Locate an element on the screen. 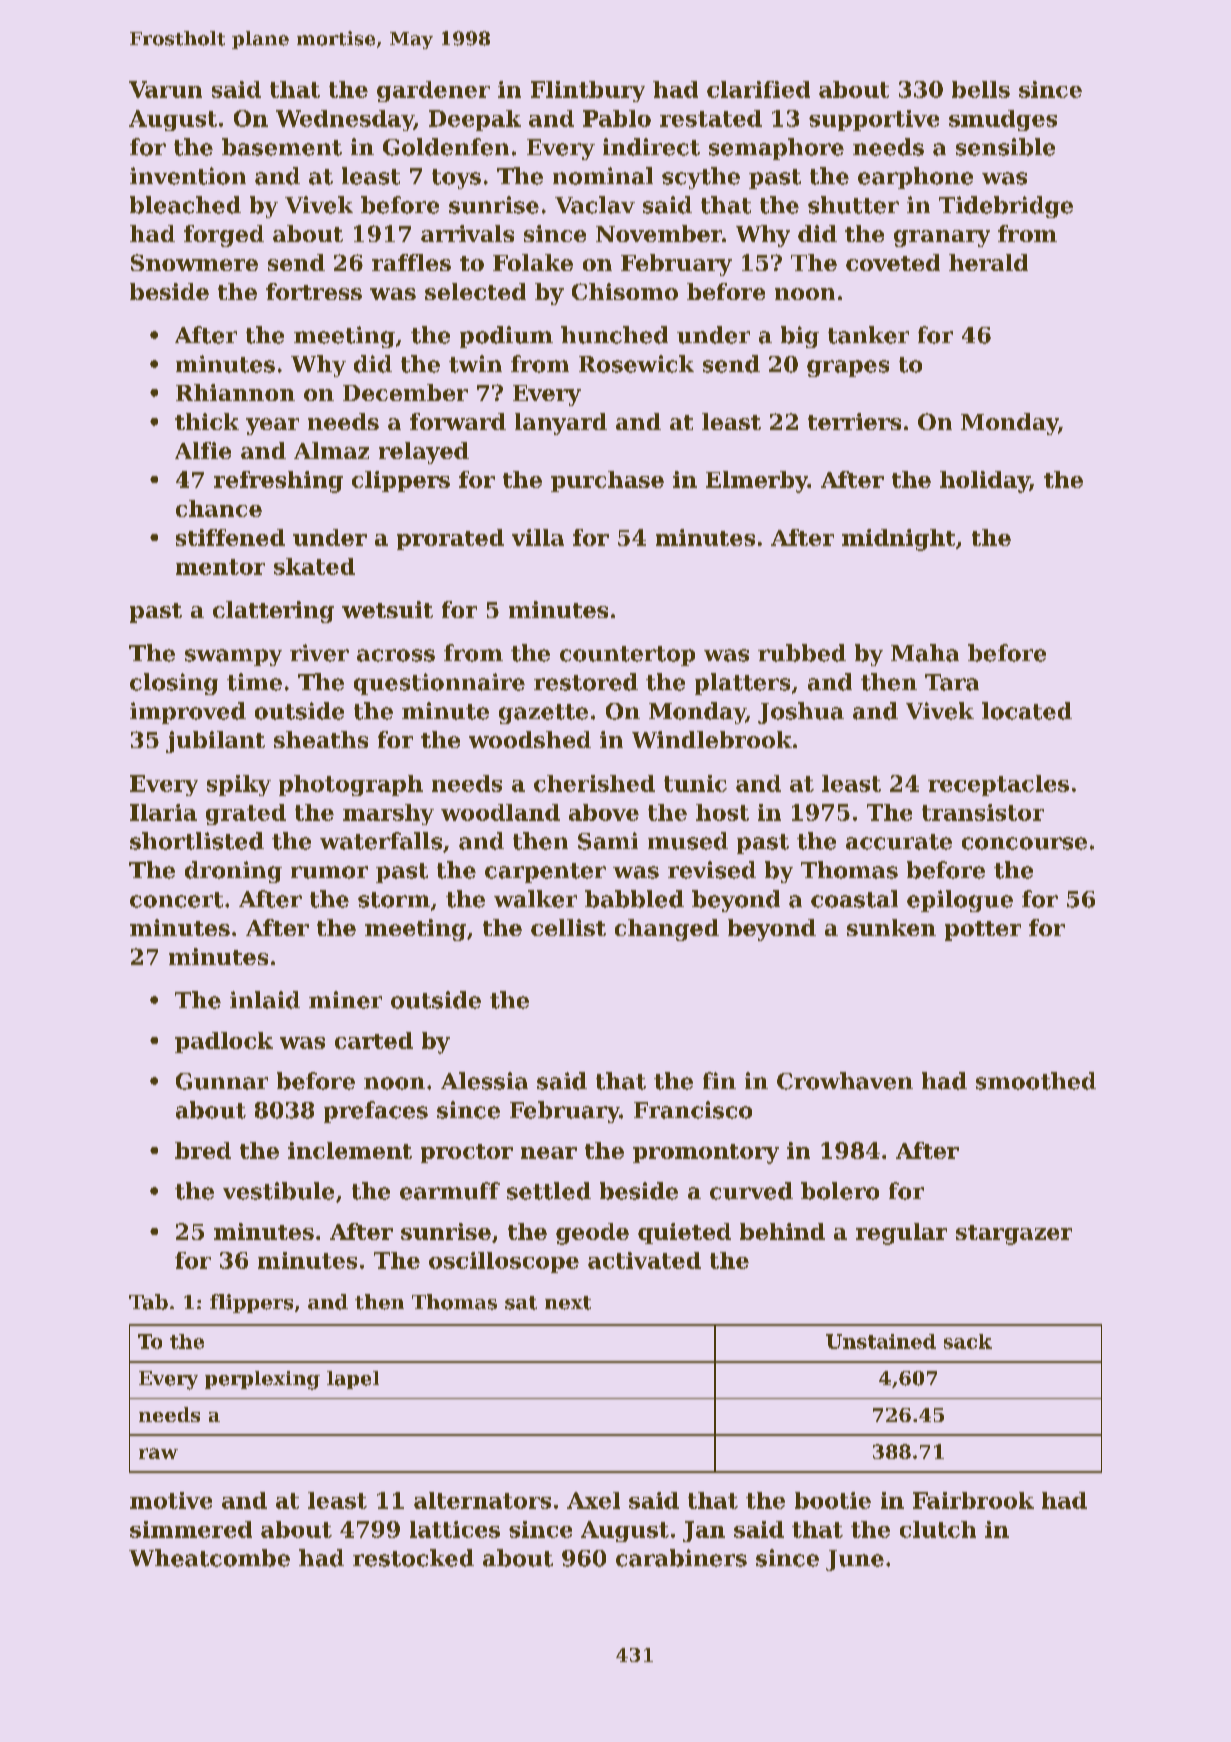  mentor is located at coordinates (220, 567).
